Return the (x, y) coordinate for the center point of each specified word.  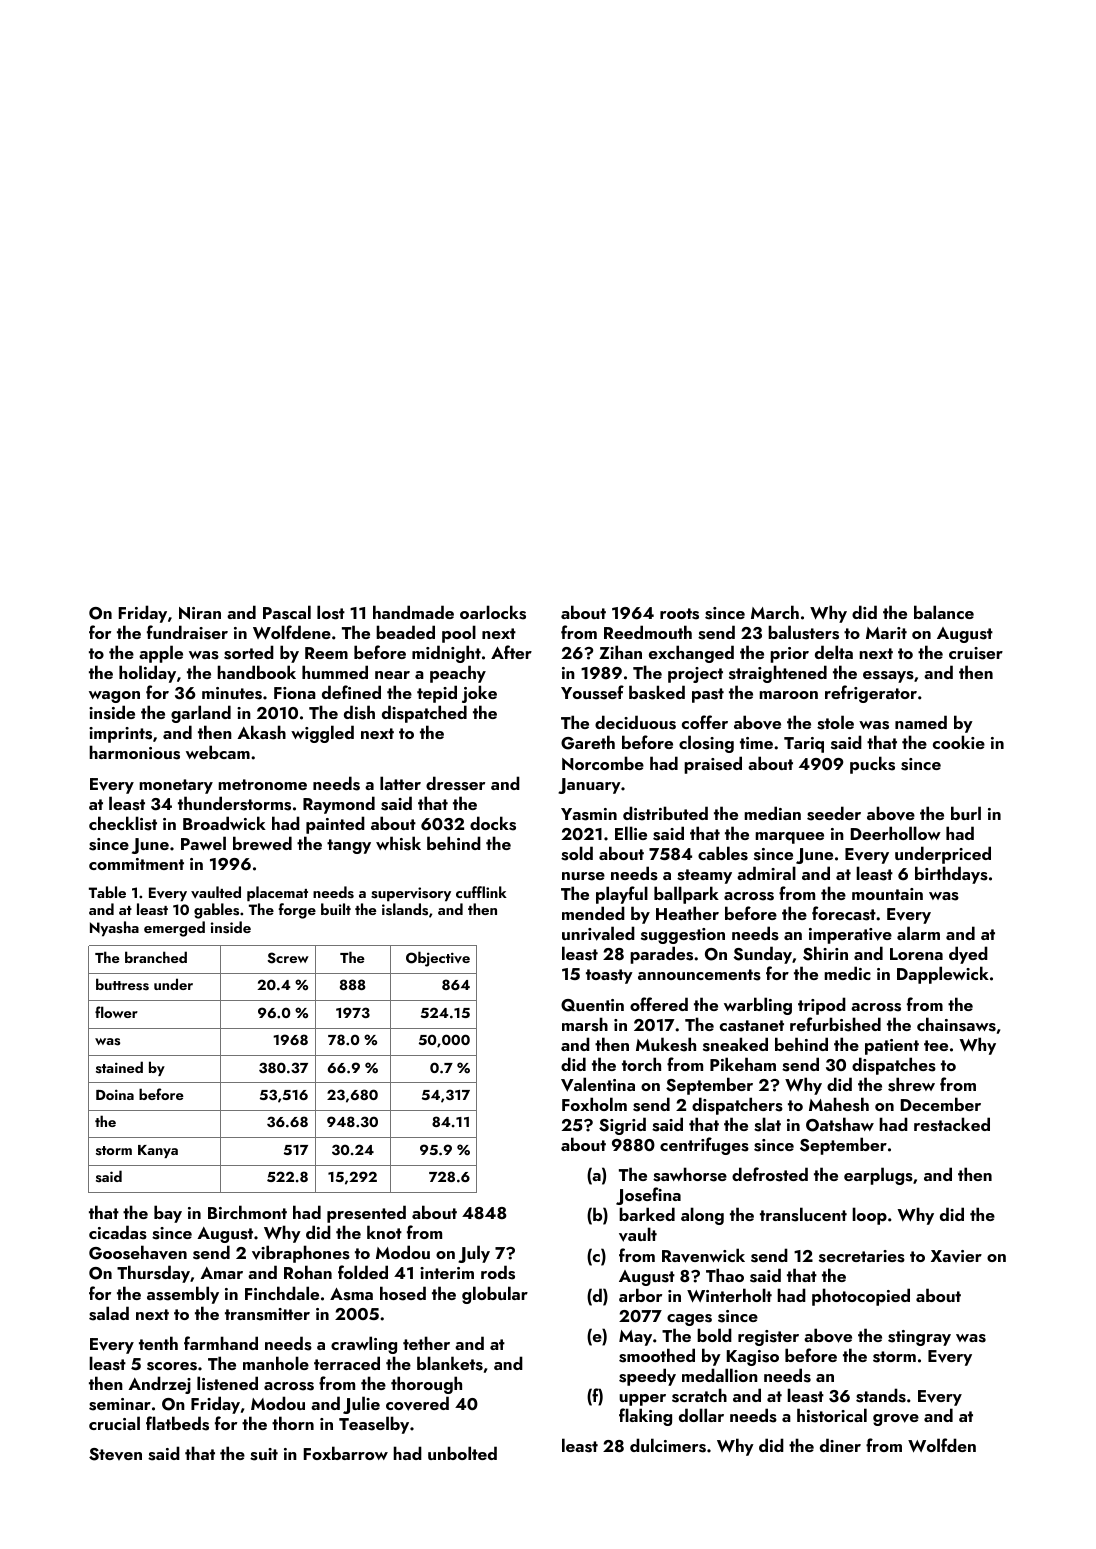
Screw (288, 958)
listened (227, 1383)
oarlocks (493, 612)
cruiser (976, 653)
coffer (705, 722)
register (768, 1338)
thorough (426, 1385)
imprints (120, 735)
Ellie (631, 833)
